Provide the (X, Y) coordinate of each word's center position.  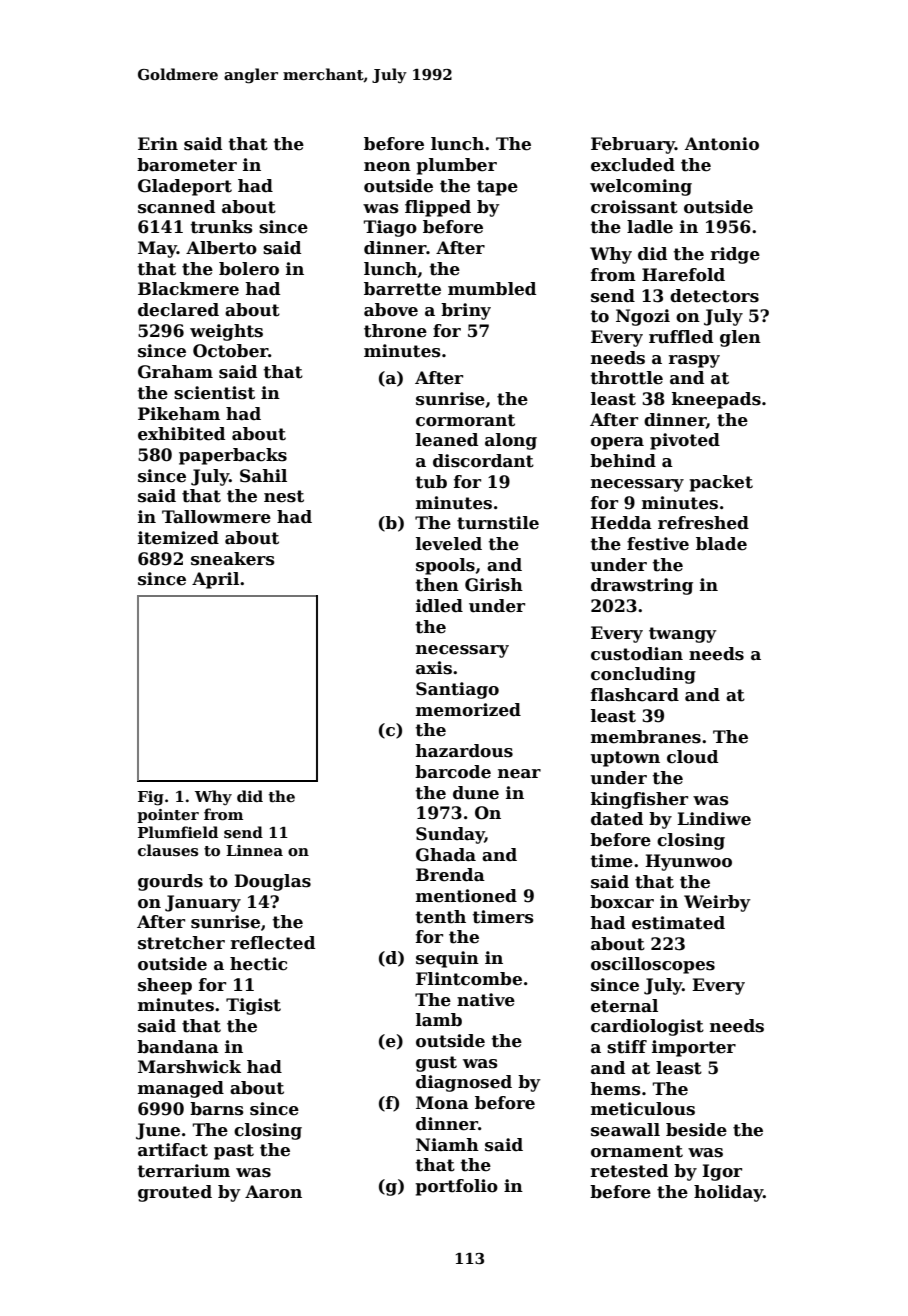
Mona (442, 1103)
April (215, 580)
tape (497, 188)
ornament (637, 1151)
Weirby (717, 903)
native (486, 1000)
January (203, 903)
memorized (468, 710)
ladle (650, 227)
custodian (637, 654)
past (234, 1152)
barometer (187, 165)
